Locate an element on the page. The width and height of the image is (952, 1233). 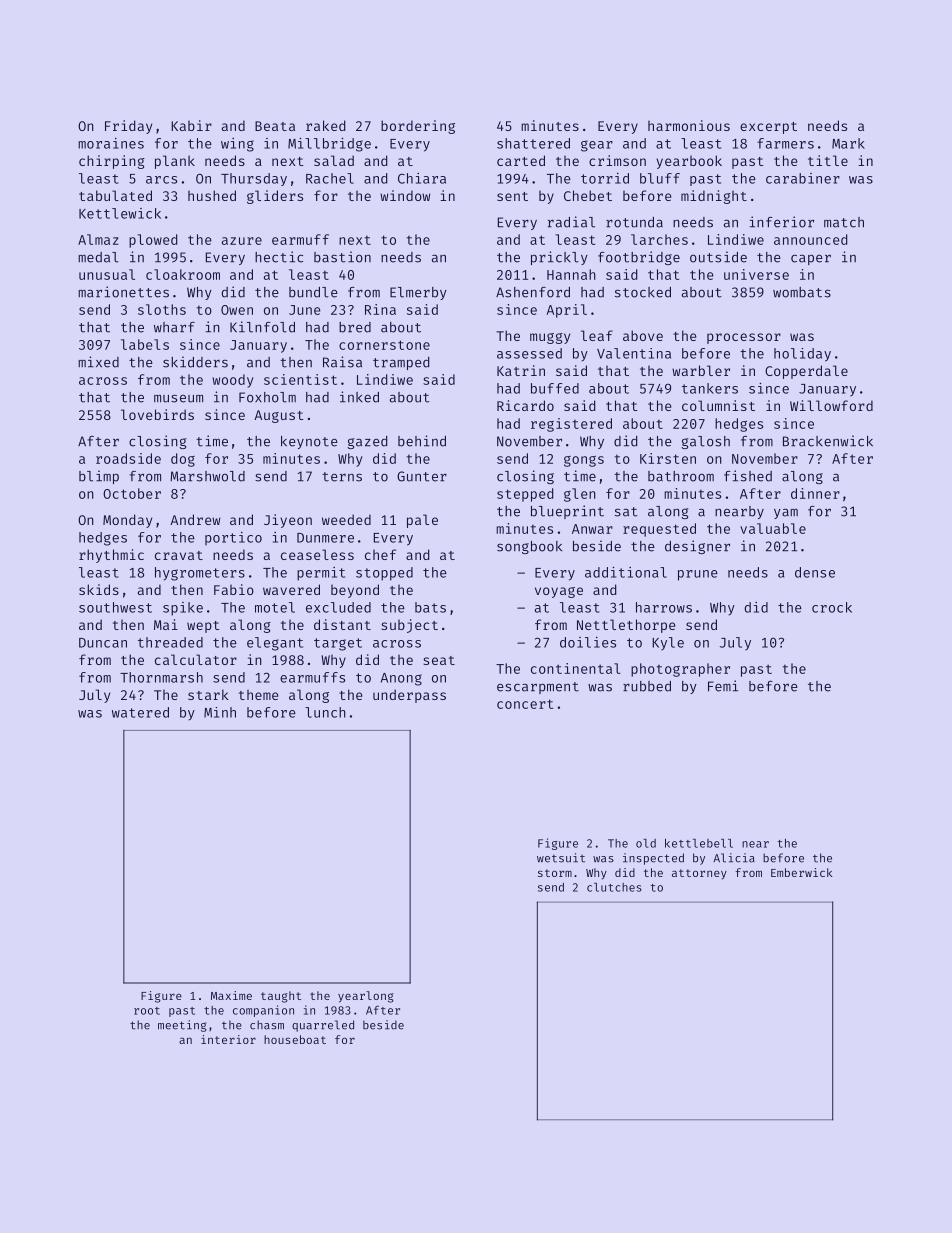
museum is located at coordinates (178, 398).
